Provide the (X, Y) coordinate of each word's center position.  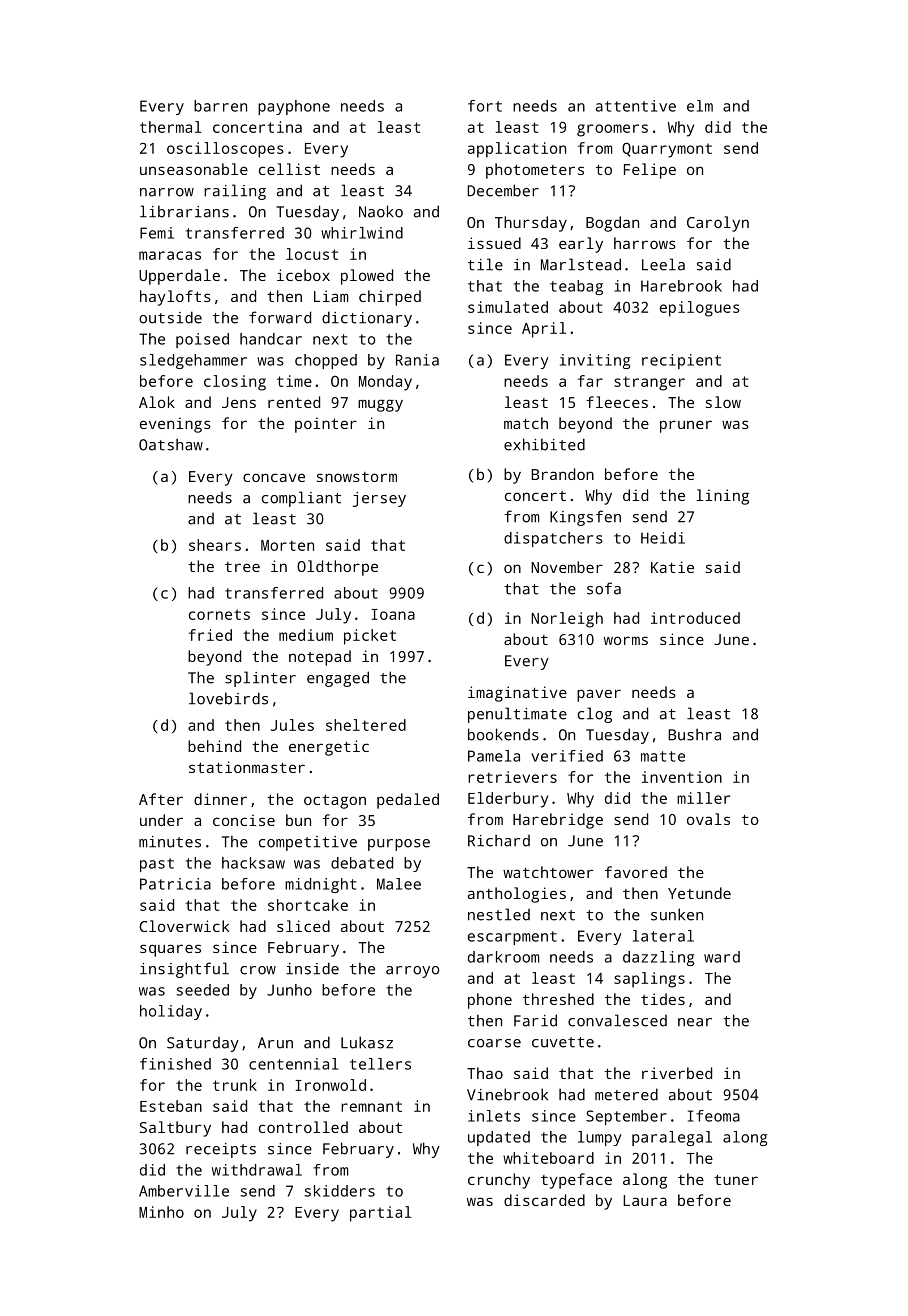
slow (723, 402)
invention (682, 777)
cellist (289, 169)
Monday (385, 383)
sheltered (366, 725)
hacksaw (253, 863)
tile (485, 264)
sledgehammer (193, 361)
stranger (649, 383)
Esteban (171, 1106)
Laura (645, 1200)
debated (362, 863)
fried (210, 635)
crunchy (499, 1181)
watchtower (548, 872)
